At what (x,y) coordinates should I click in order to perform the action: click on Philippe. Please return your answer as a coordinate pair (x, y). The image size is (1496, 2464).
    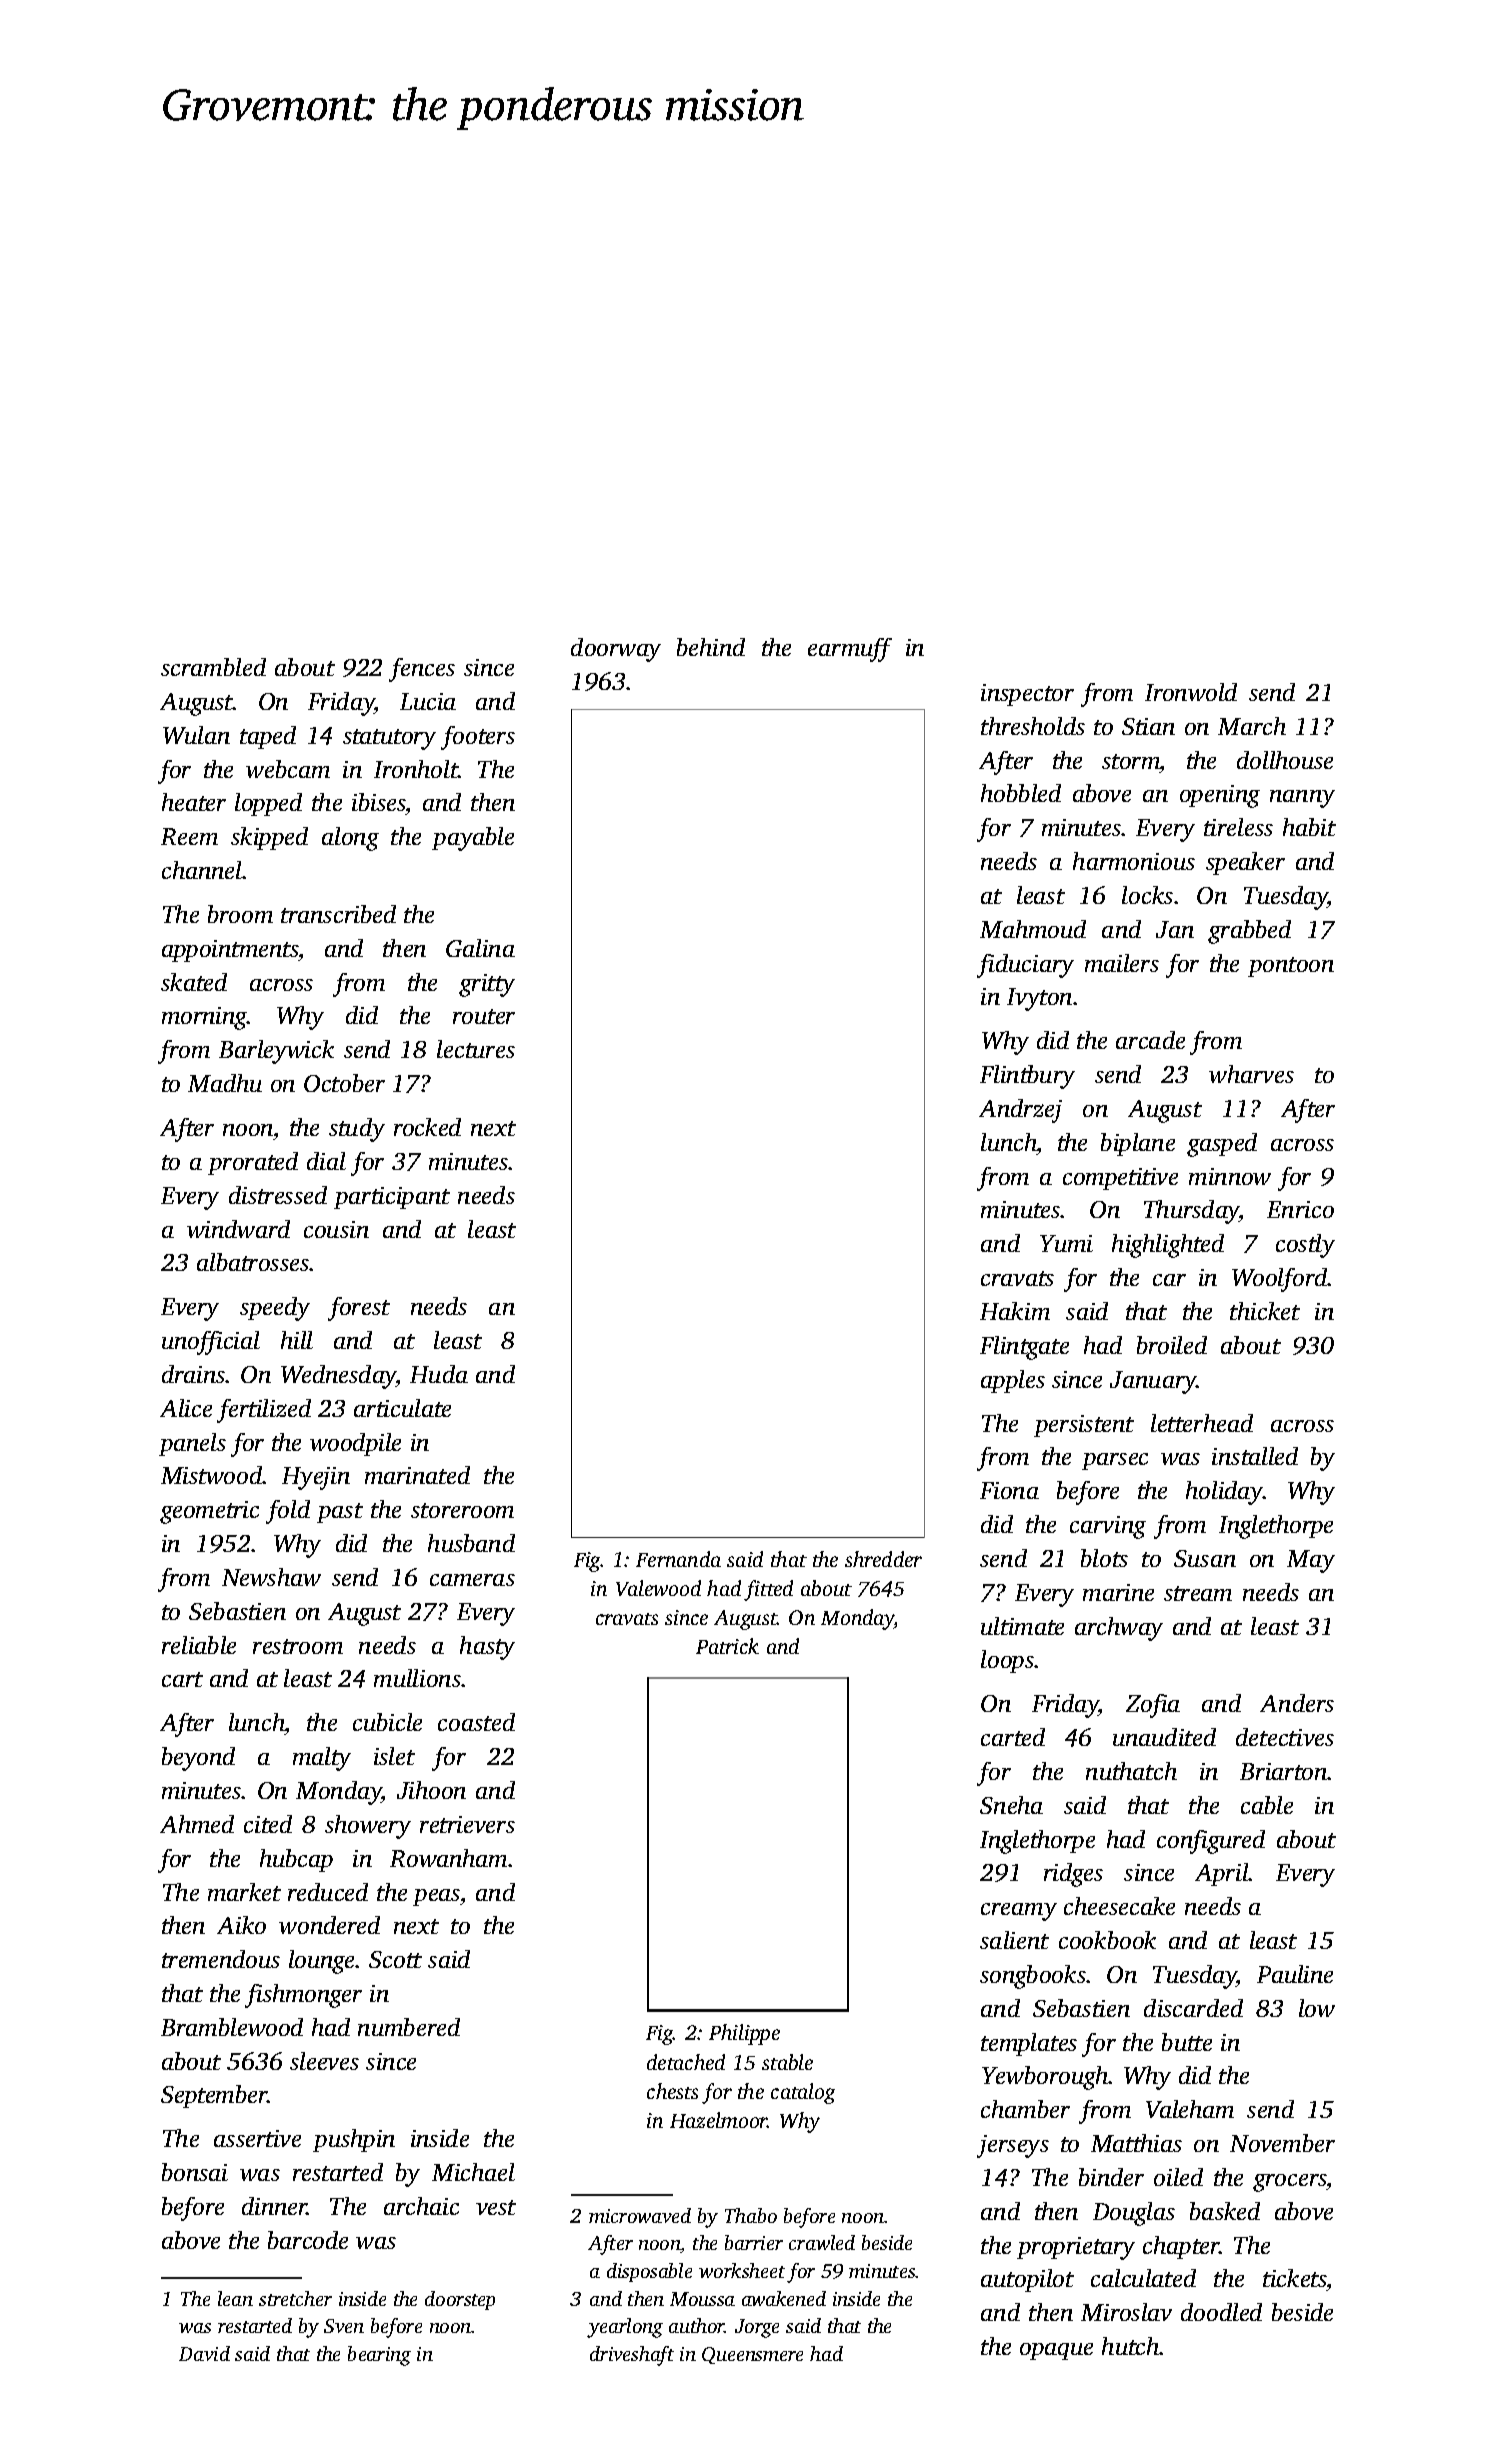
    Looking at the image, I should click on (744, 2034).
